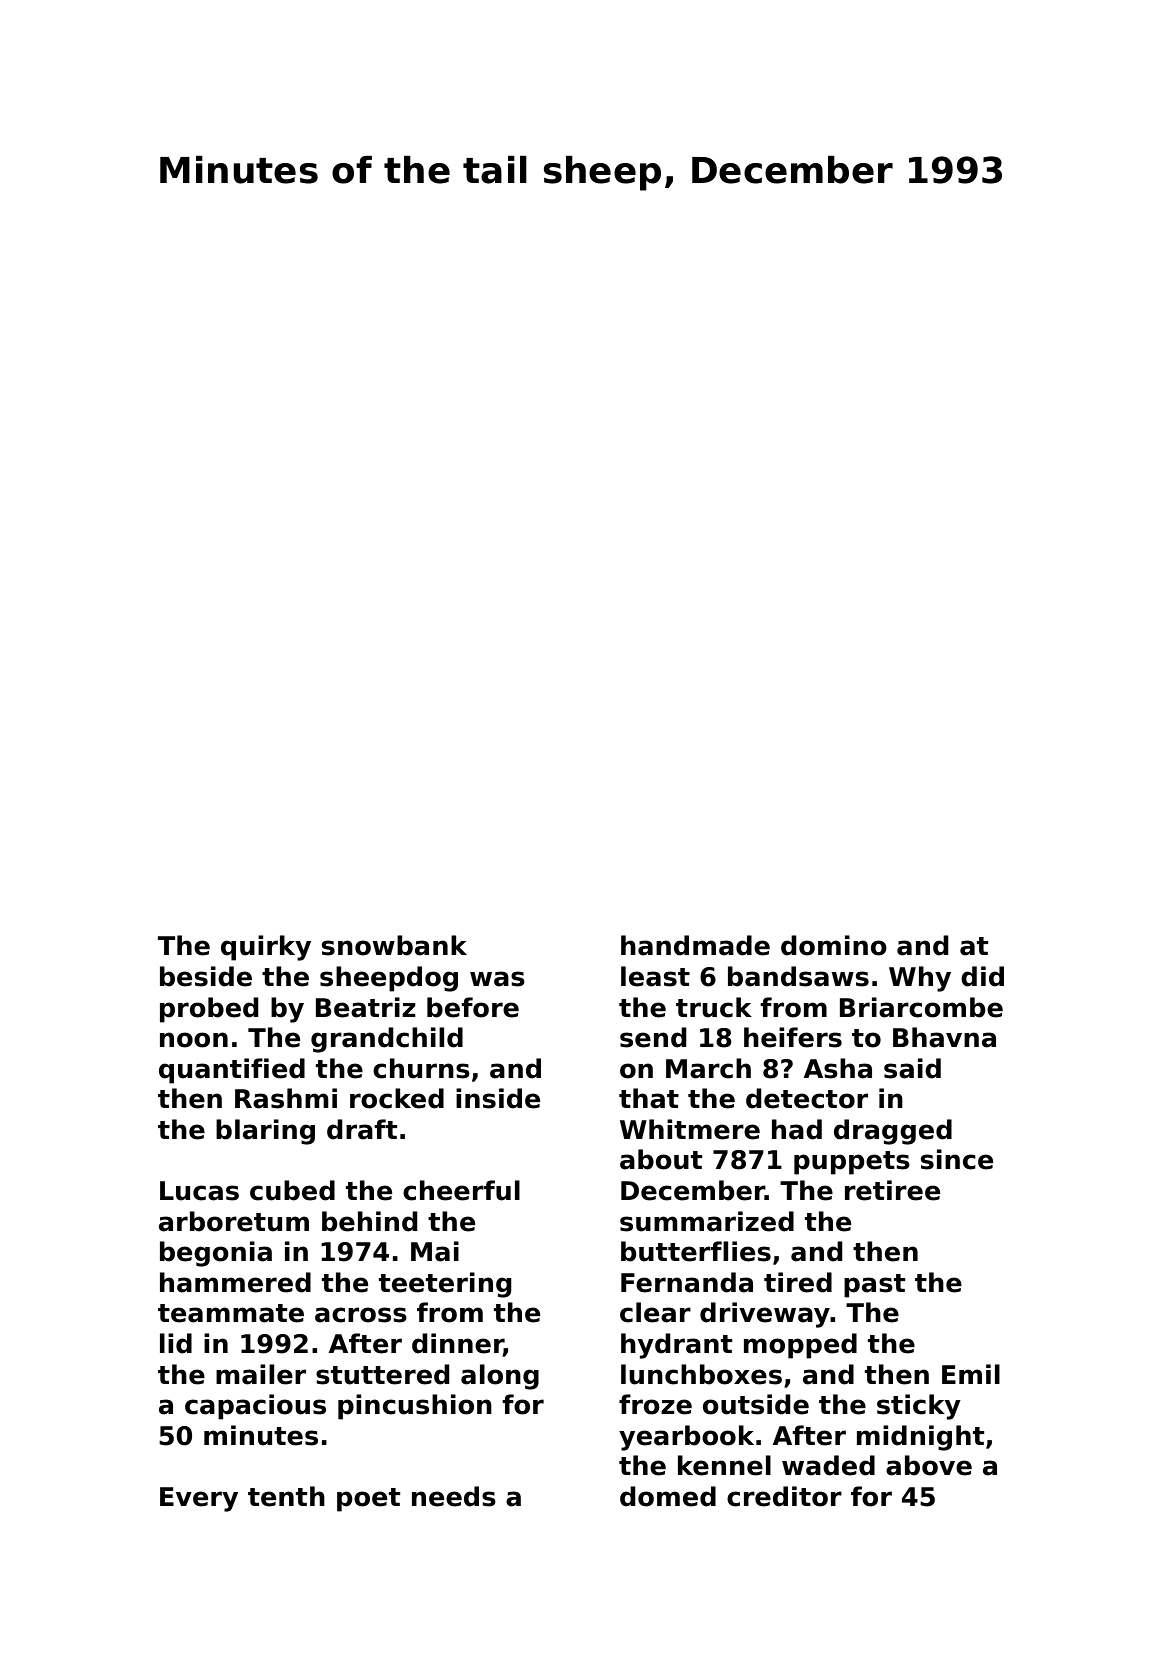 The height and width of the document is (1654, 1165). What do you see at coordinates (445, 1285) in the document?
I see `teetering` at bounding box center [445, 1285].
